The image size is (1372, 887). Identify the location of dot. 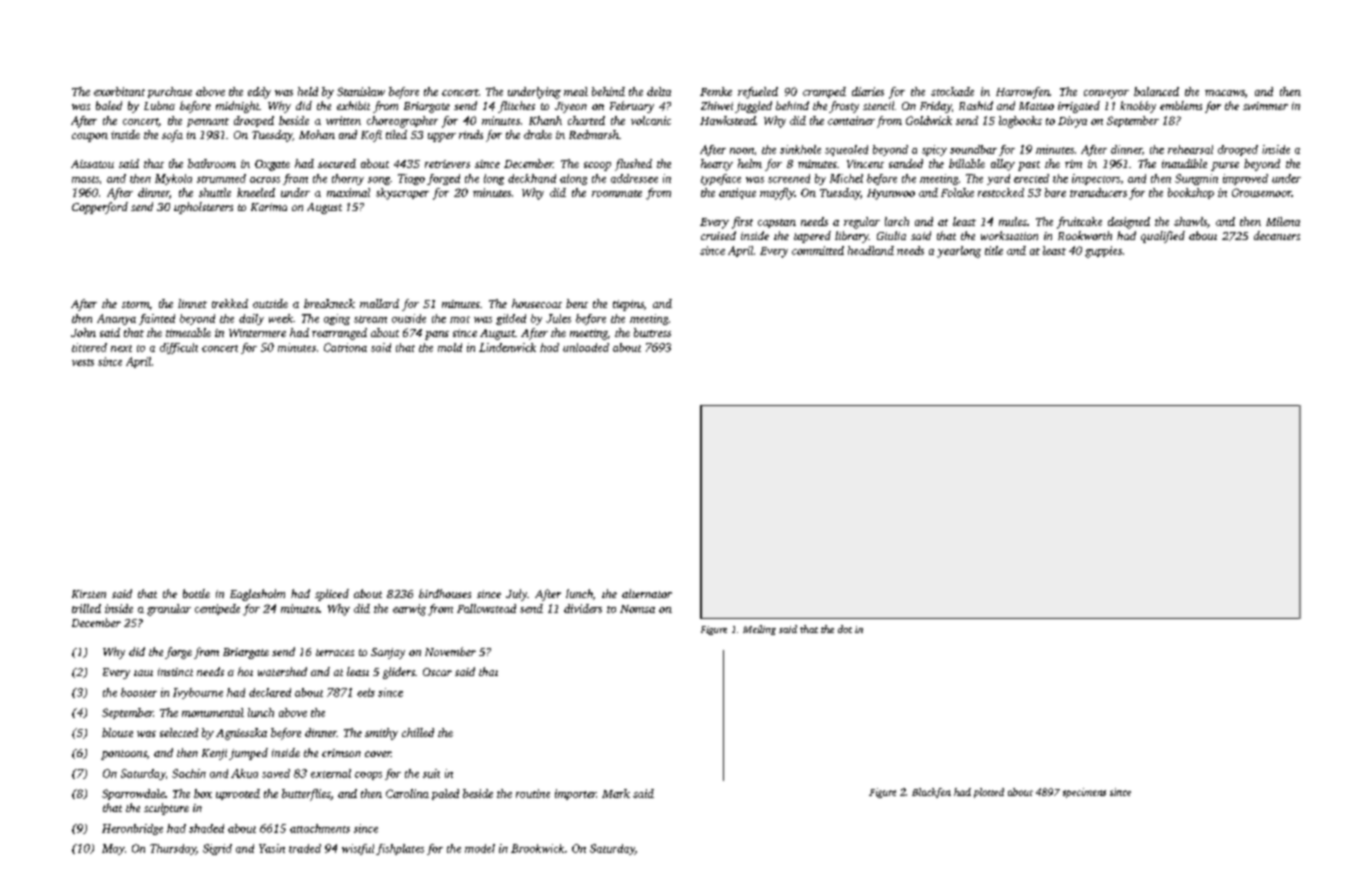
(845, 629).
